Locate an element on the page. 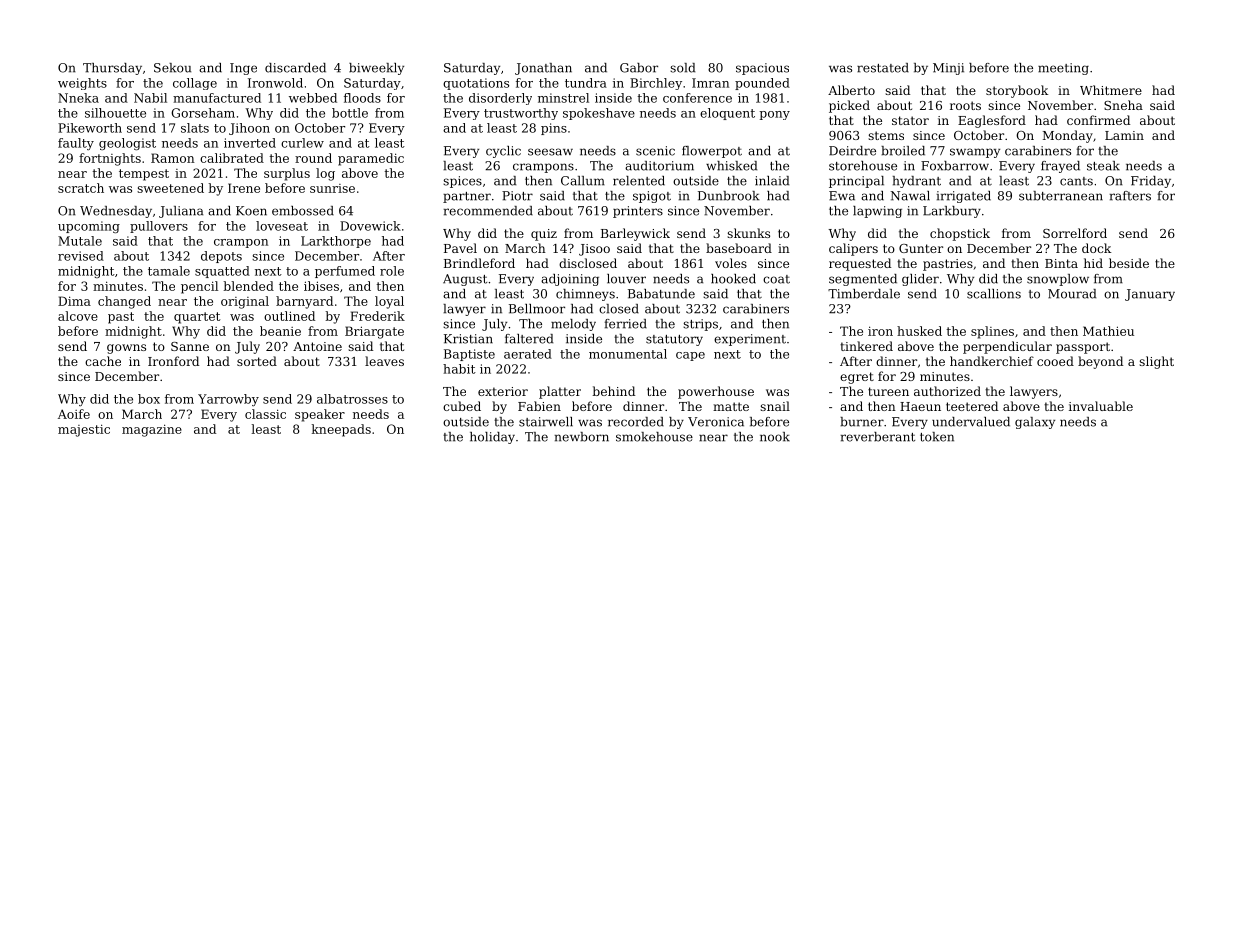  roots is located at coordinates (965, 105).
